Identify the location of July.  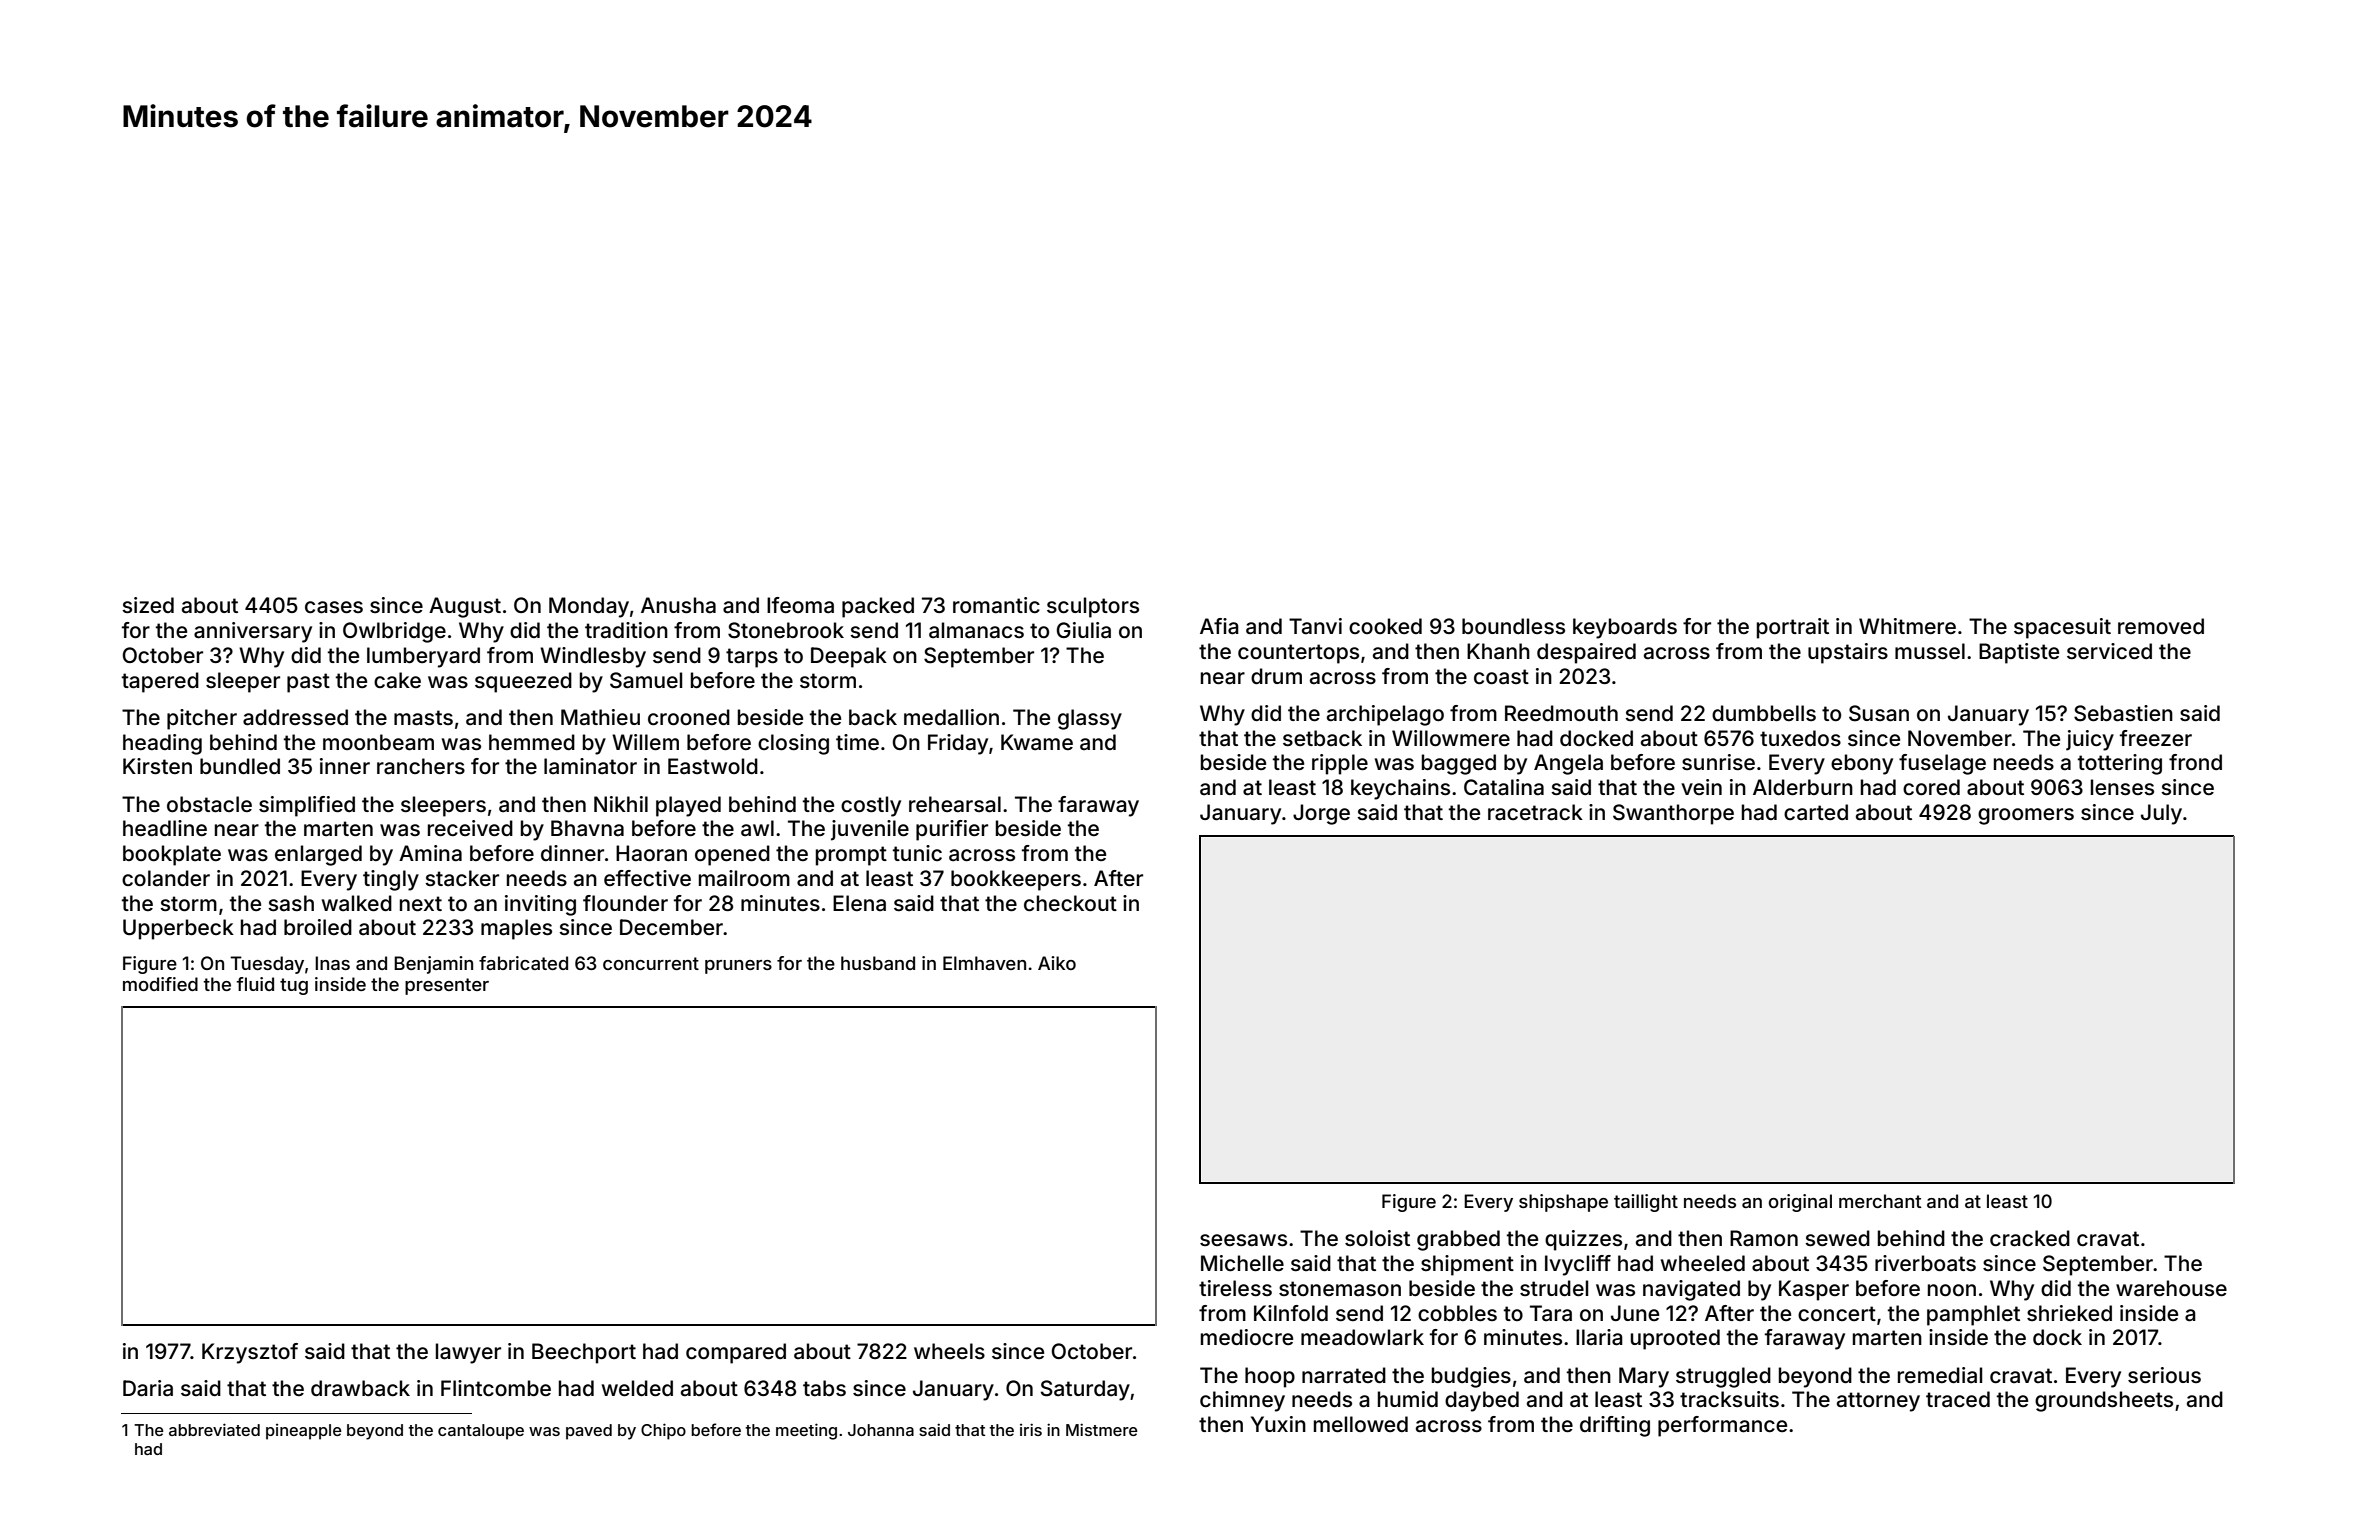
(2161, 814).
